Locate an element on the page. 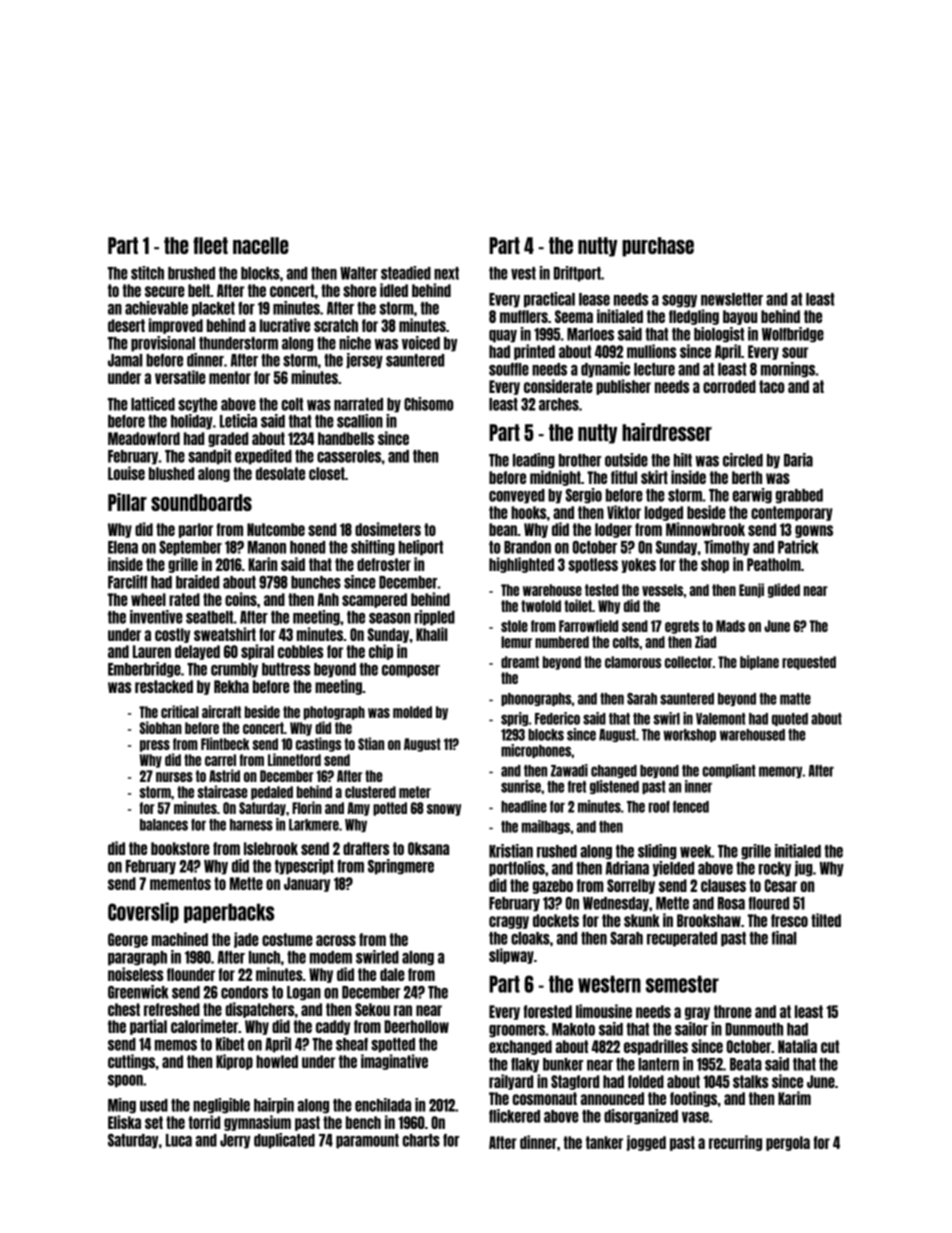  tanker is located at coordinates (604, 1142).
